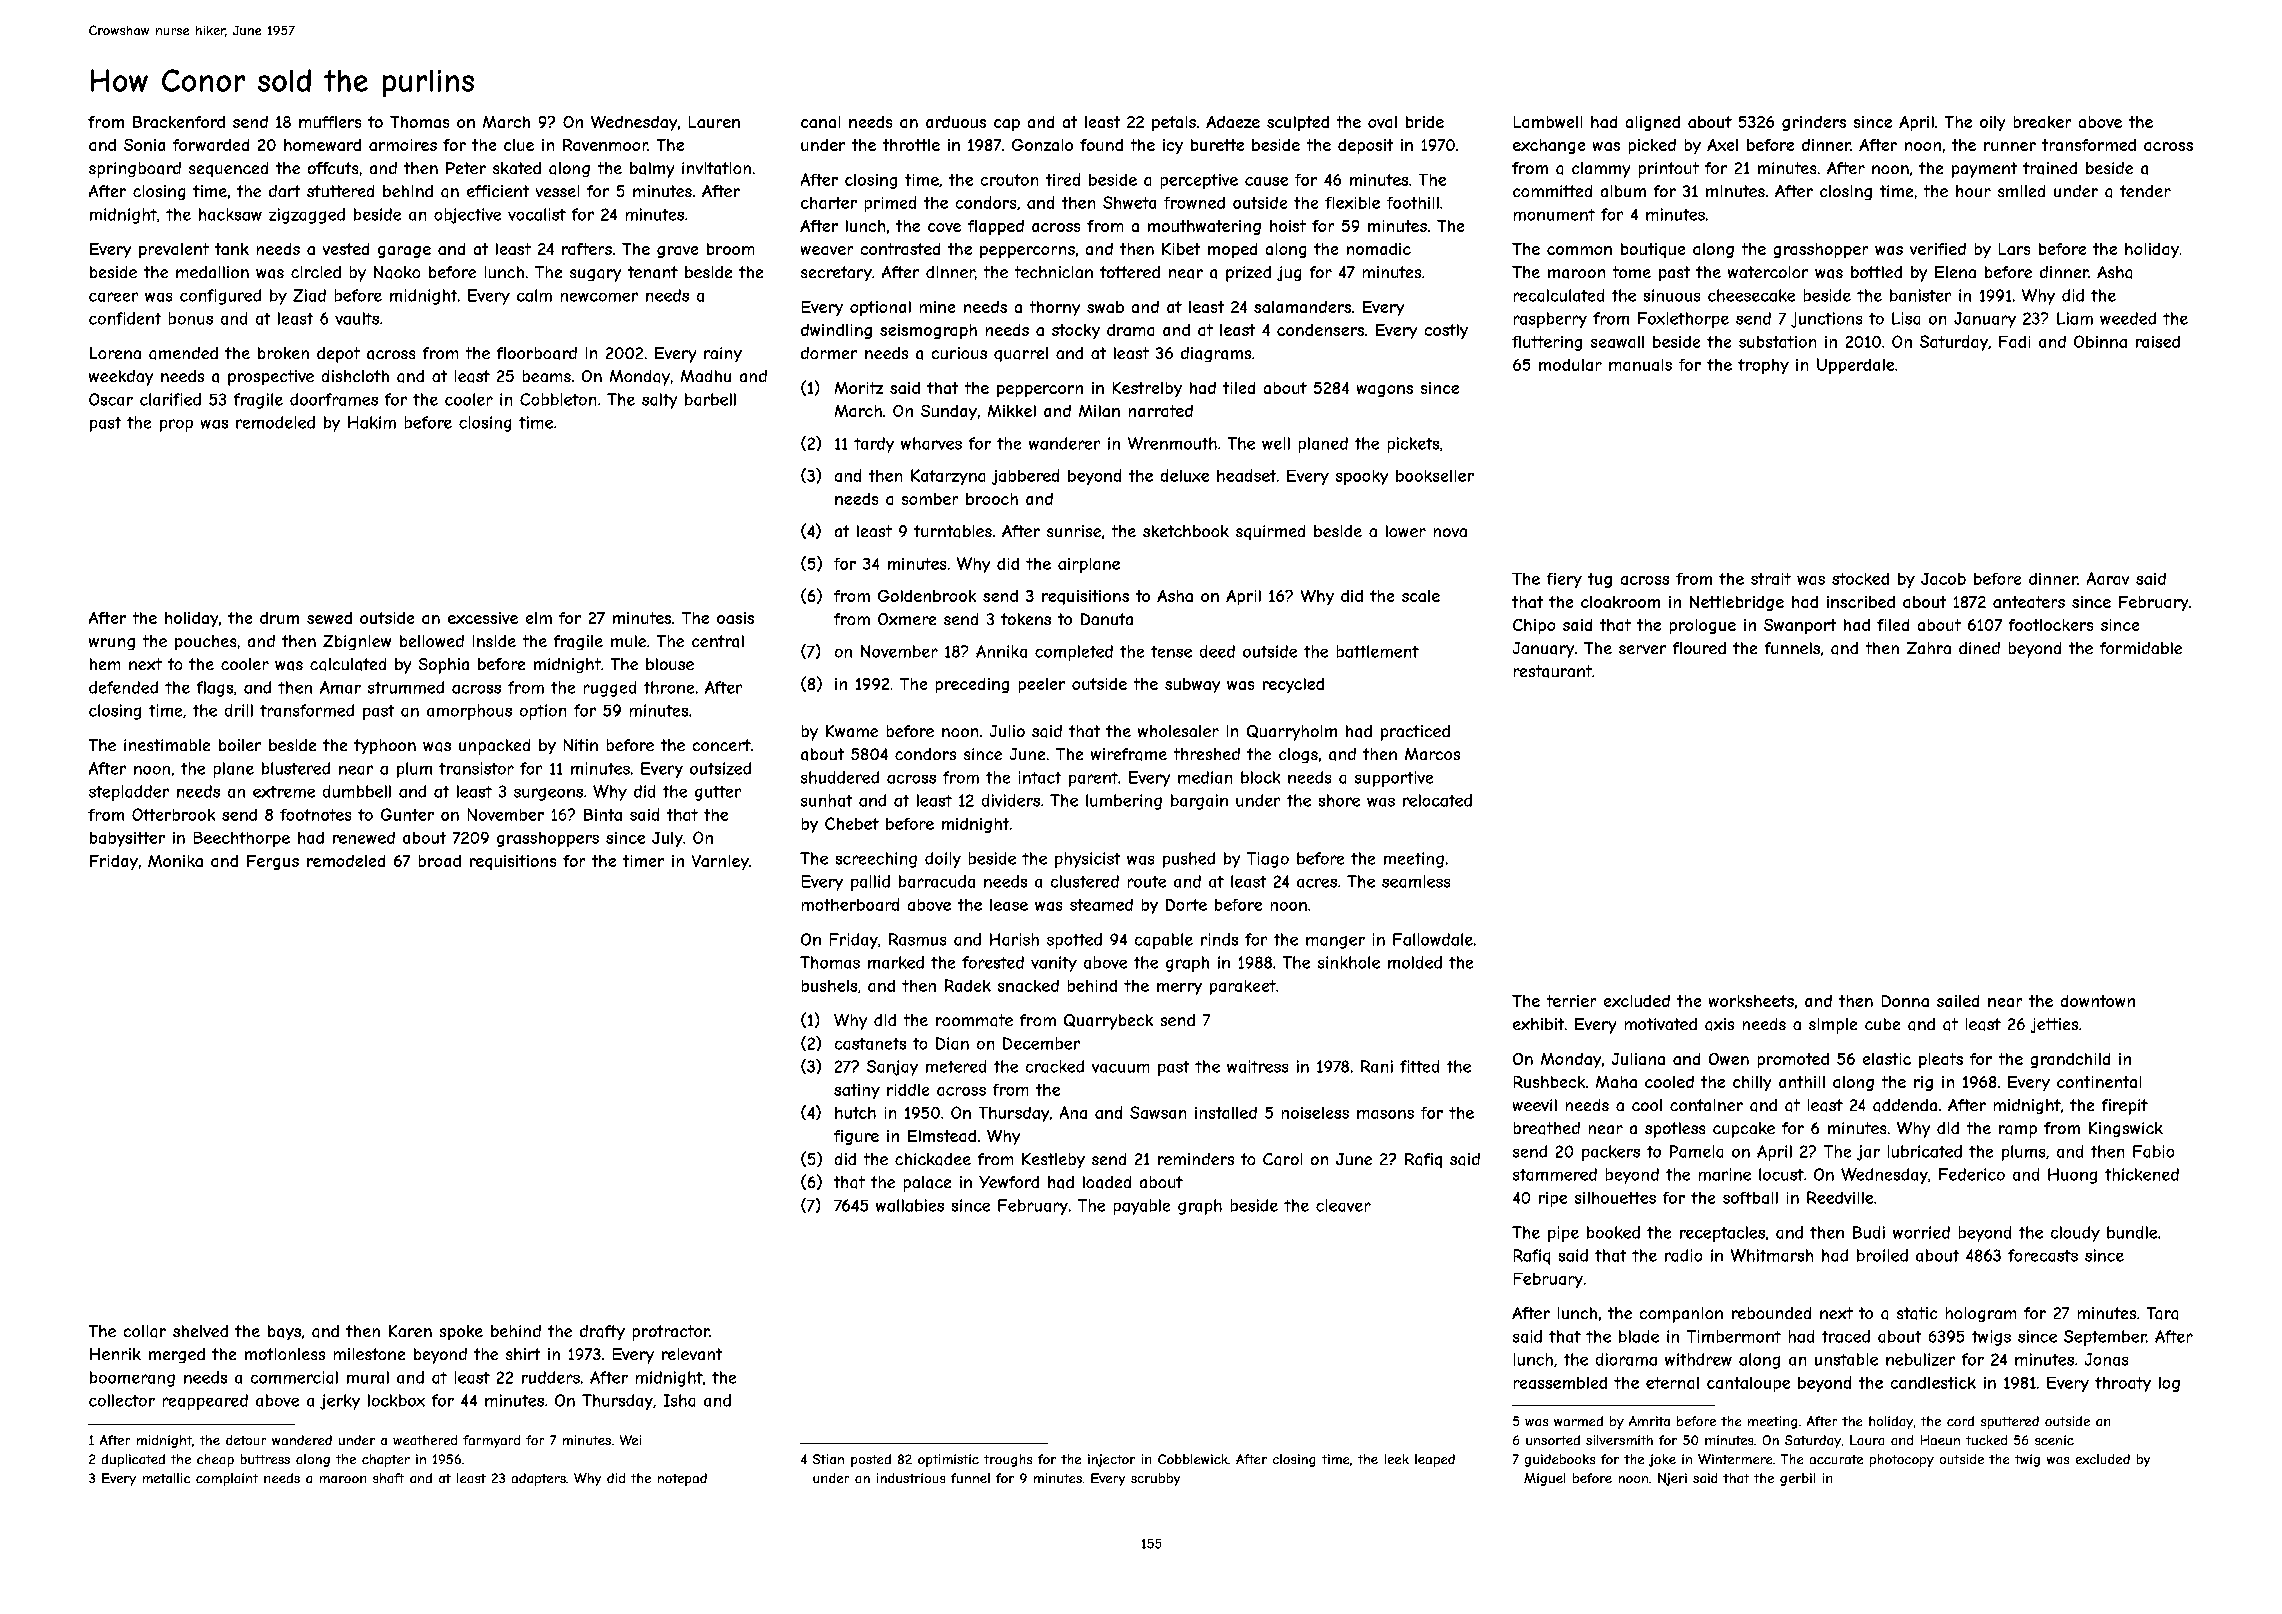 This screenshot has height=1614, width=2282. Describe the element at coordinates (175, 861) in the screenshot. I see `Monika` at that location.
